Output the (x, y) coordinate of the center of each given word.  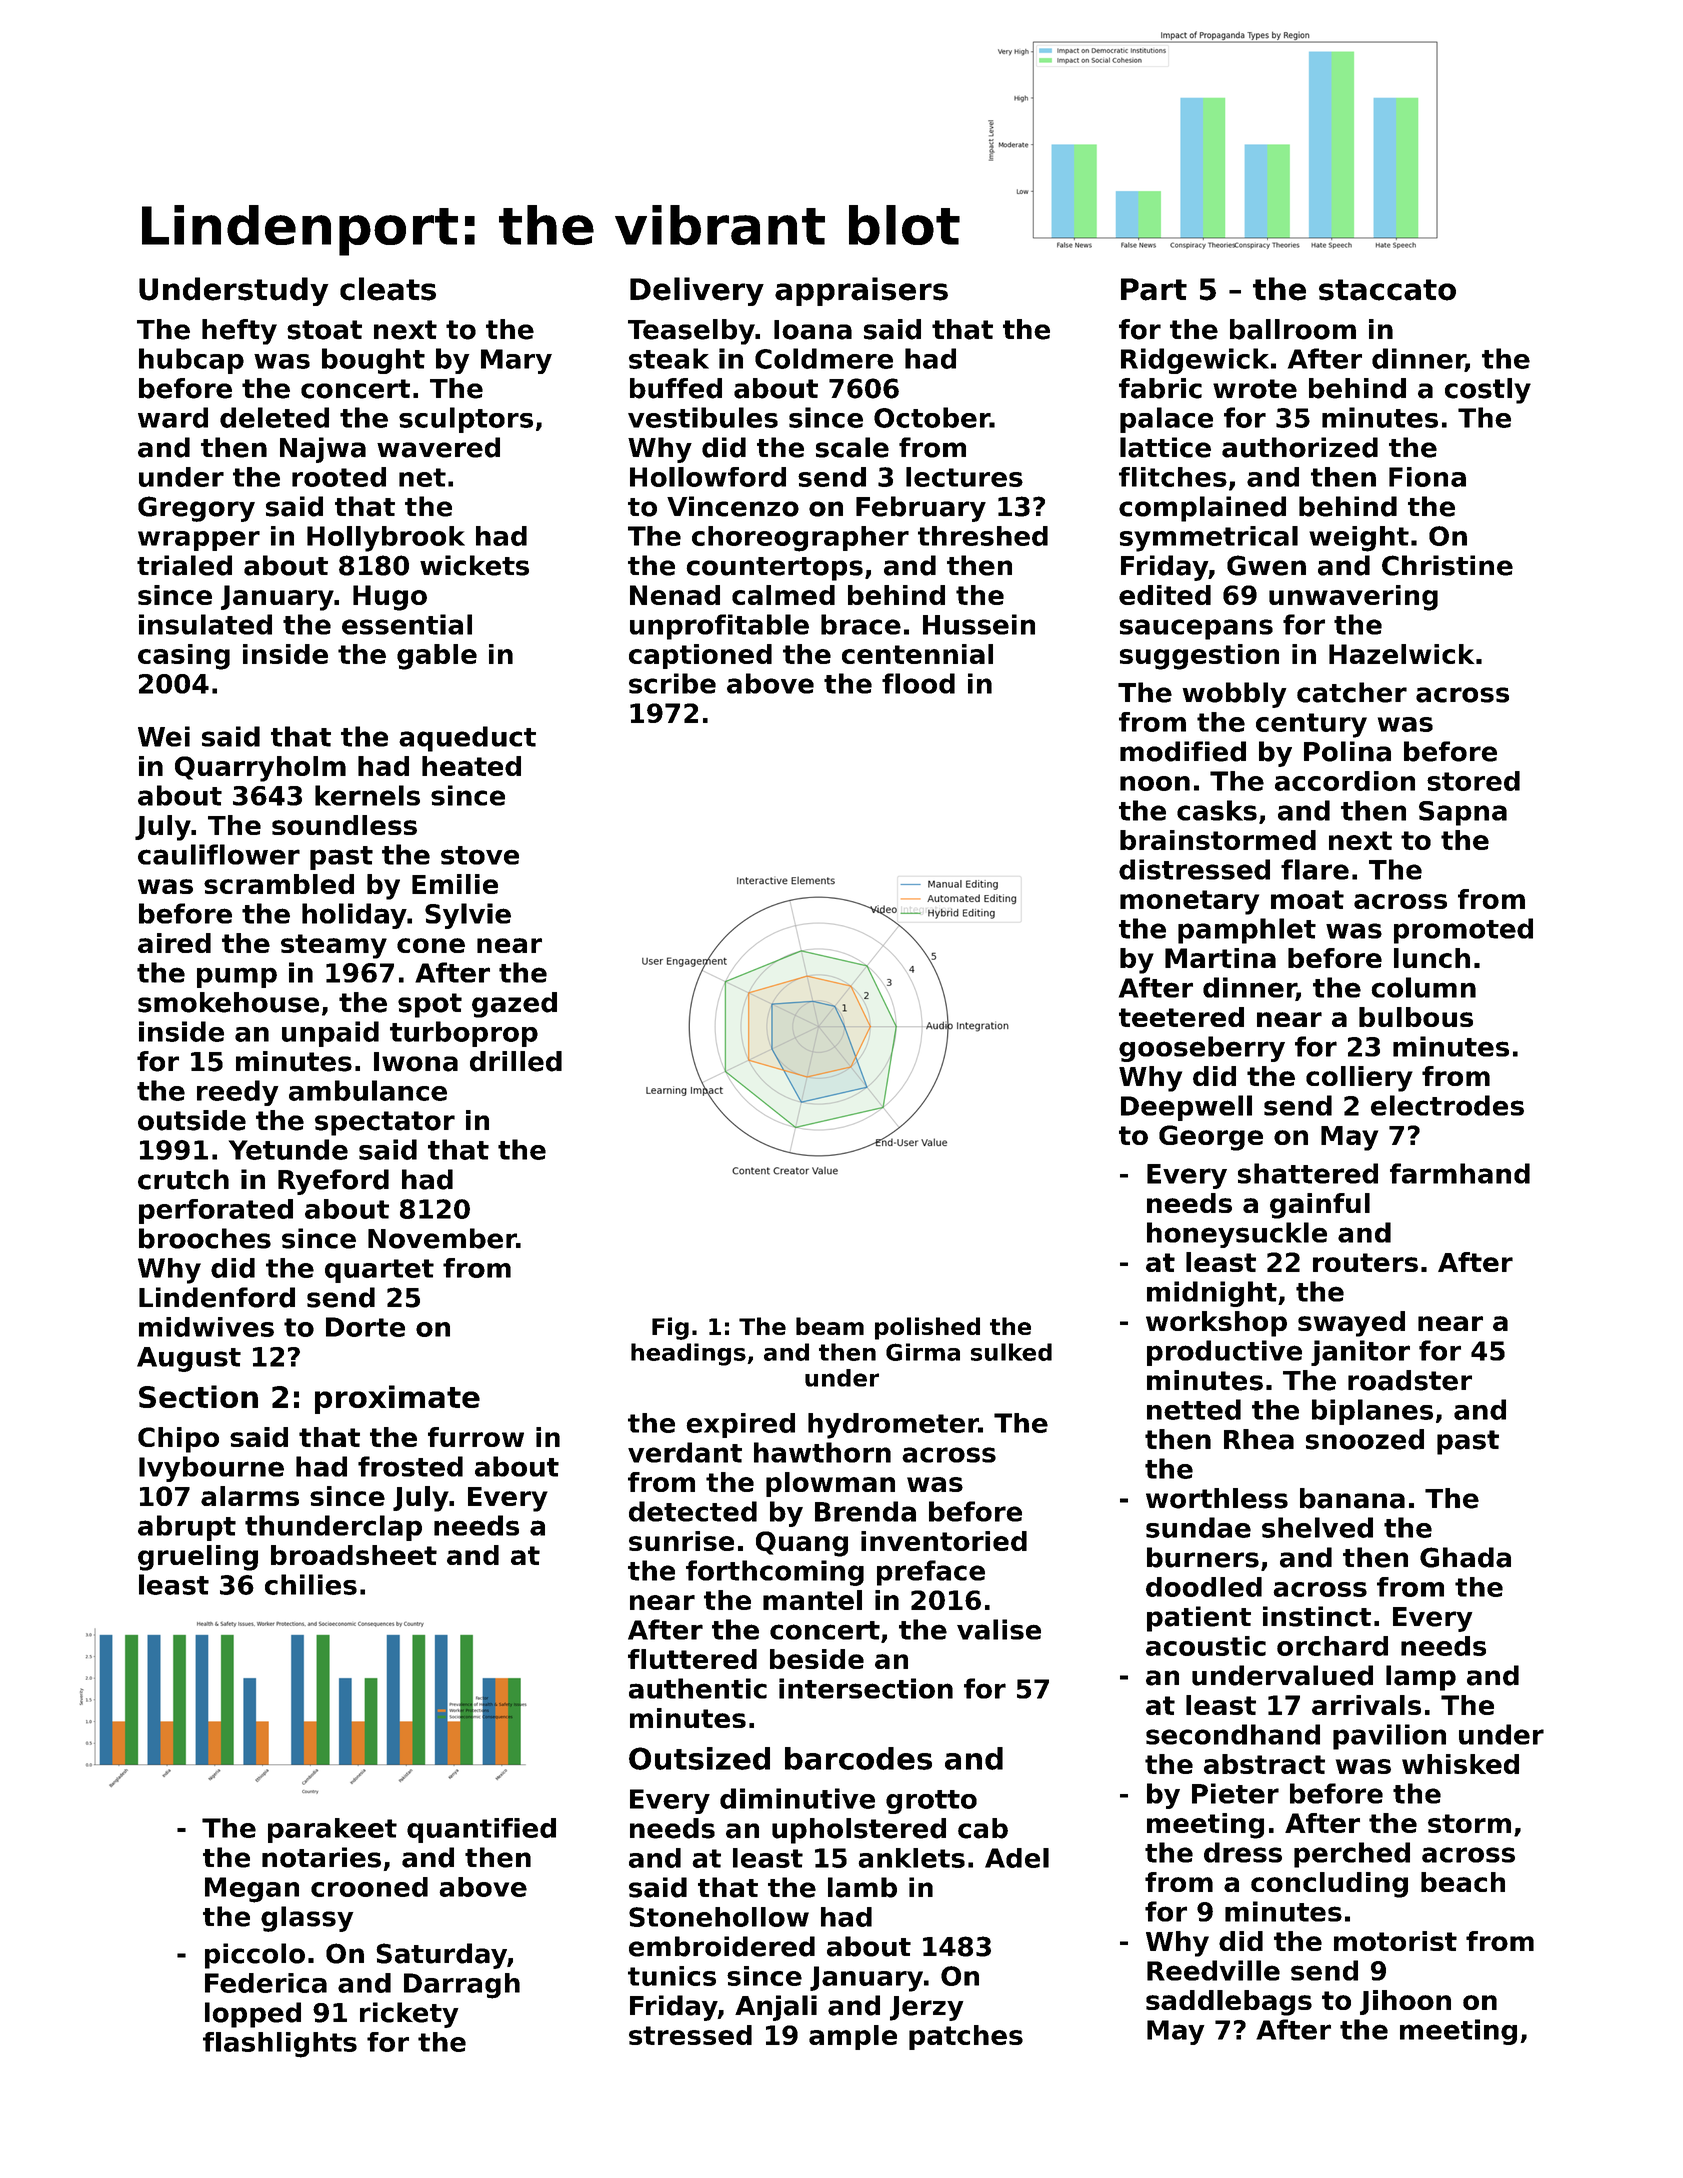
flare (1315, 869)
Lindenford (217, 1297)
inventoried (944, 1541)
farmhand (1460, 1173)
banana (1352, 1498)
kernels (367, 795)
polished (927, 1328)
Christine (1447, 565)
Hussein (979, 624)
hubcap (191, 361)
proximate (397, 1399)
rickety (409, 2015)
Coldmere (824, 358)
